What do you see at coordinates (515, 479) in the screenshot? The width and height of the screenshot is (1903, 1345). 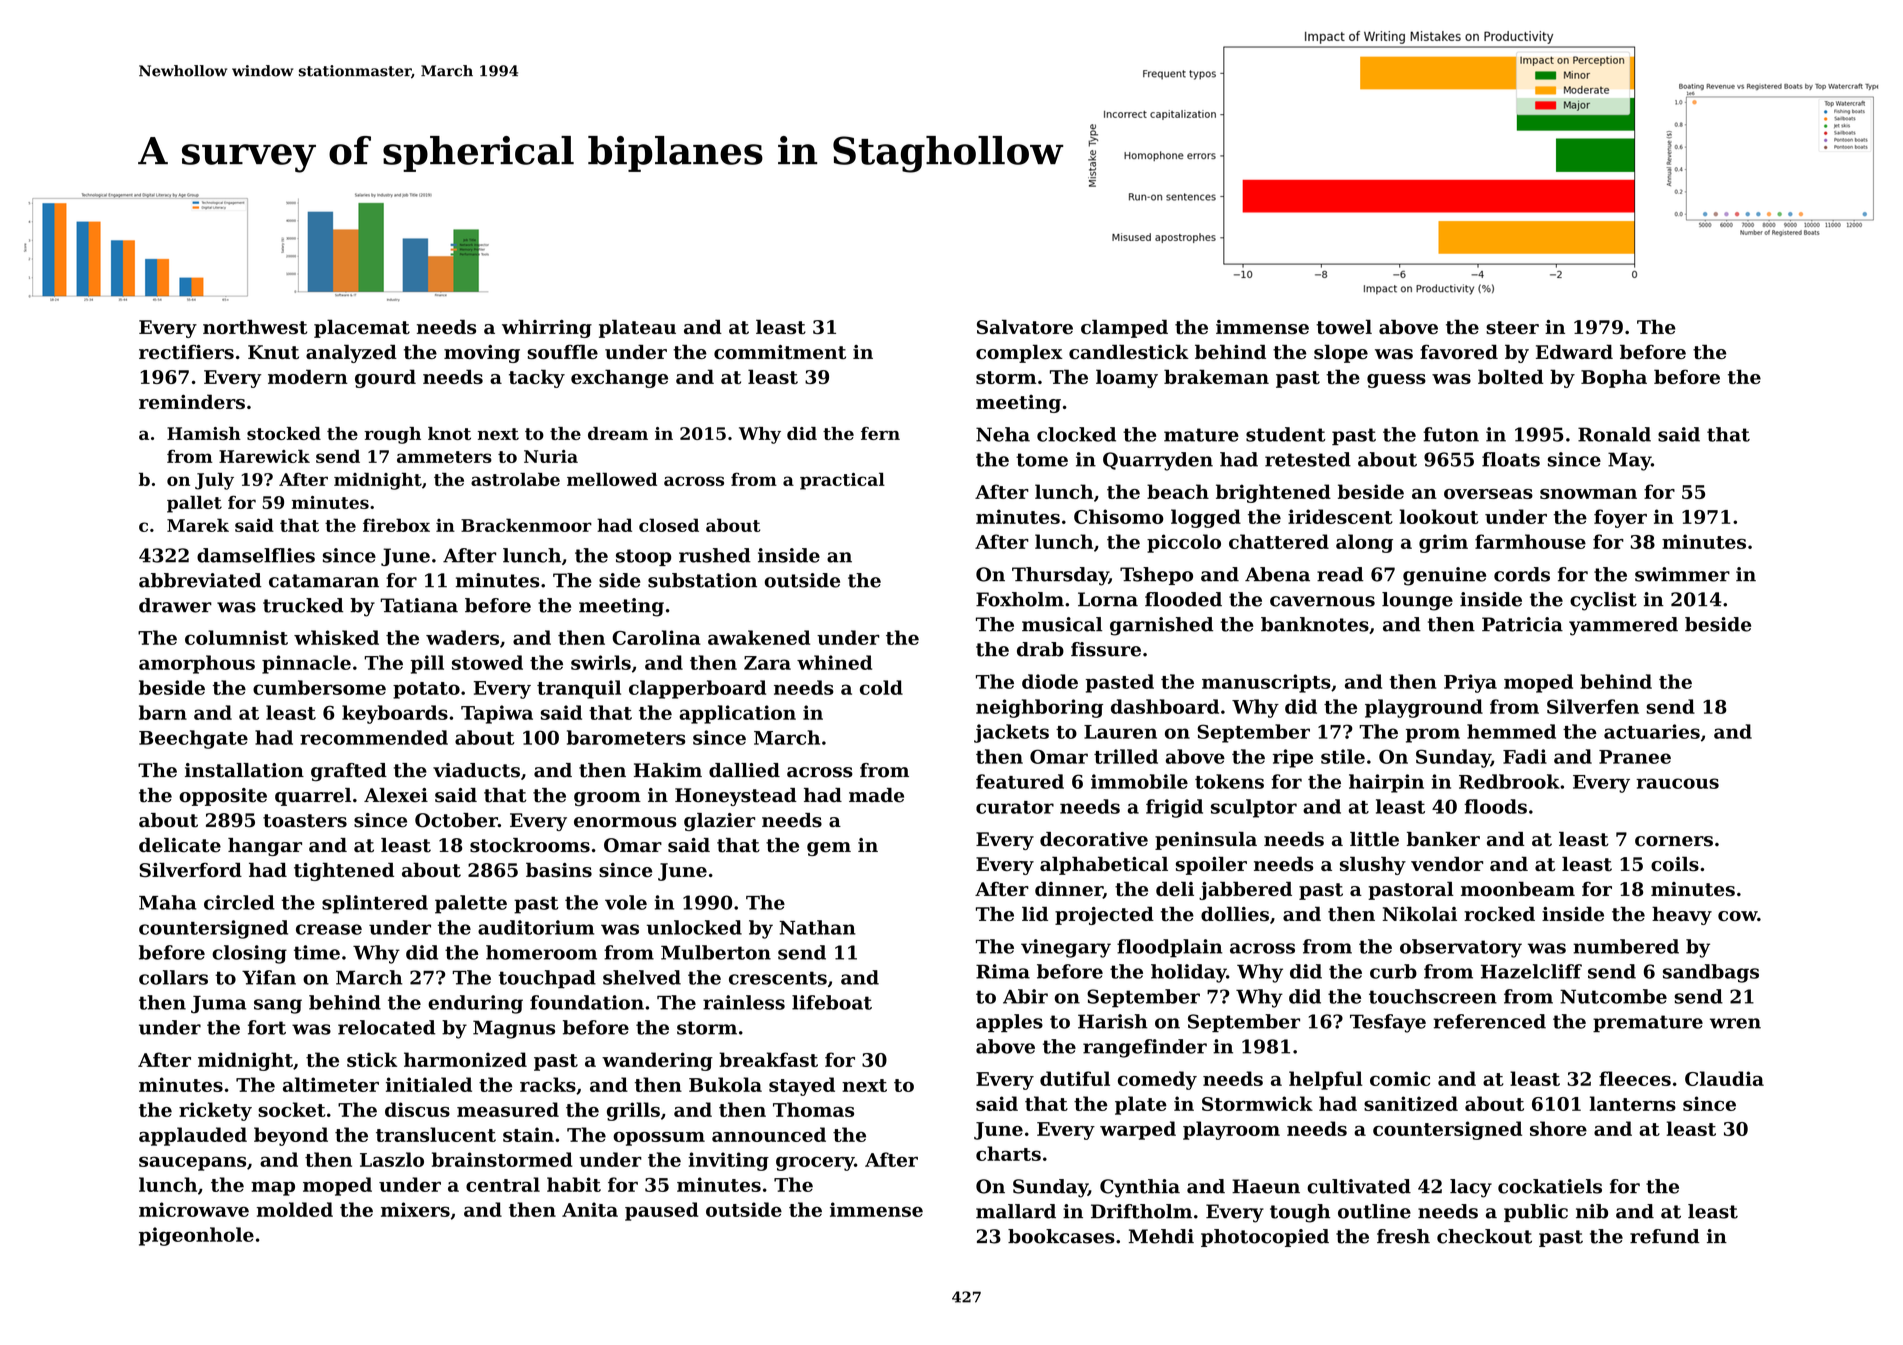 I see `astrolabe` at bounding box center [515, 479].
